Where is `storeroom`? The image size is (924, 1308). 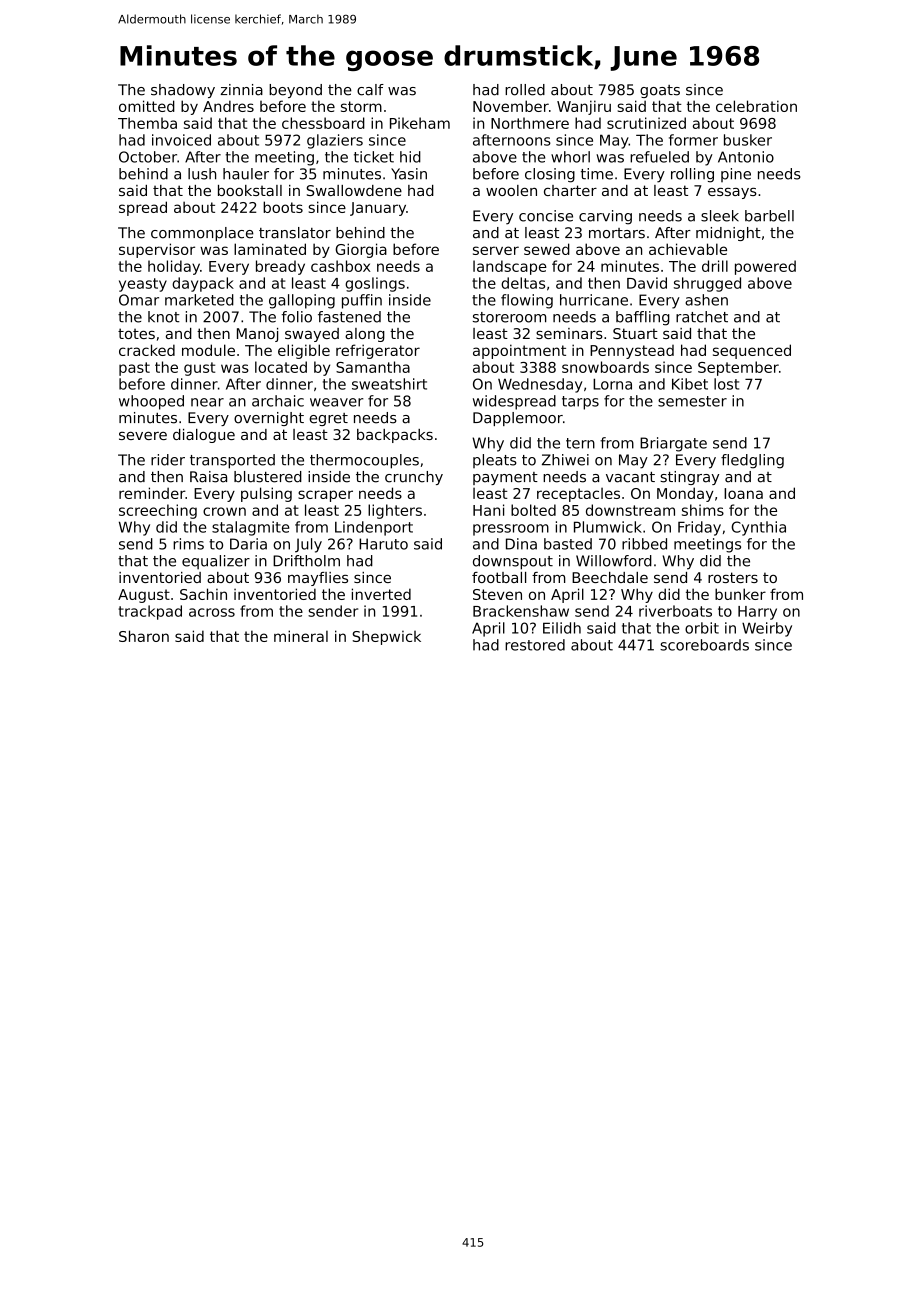
storeroom is located at coordinates (509, 317).
